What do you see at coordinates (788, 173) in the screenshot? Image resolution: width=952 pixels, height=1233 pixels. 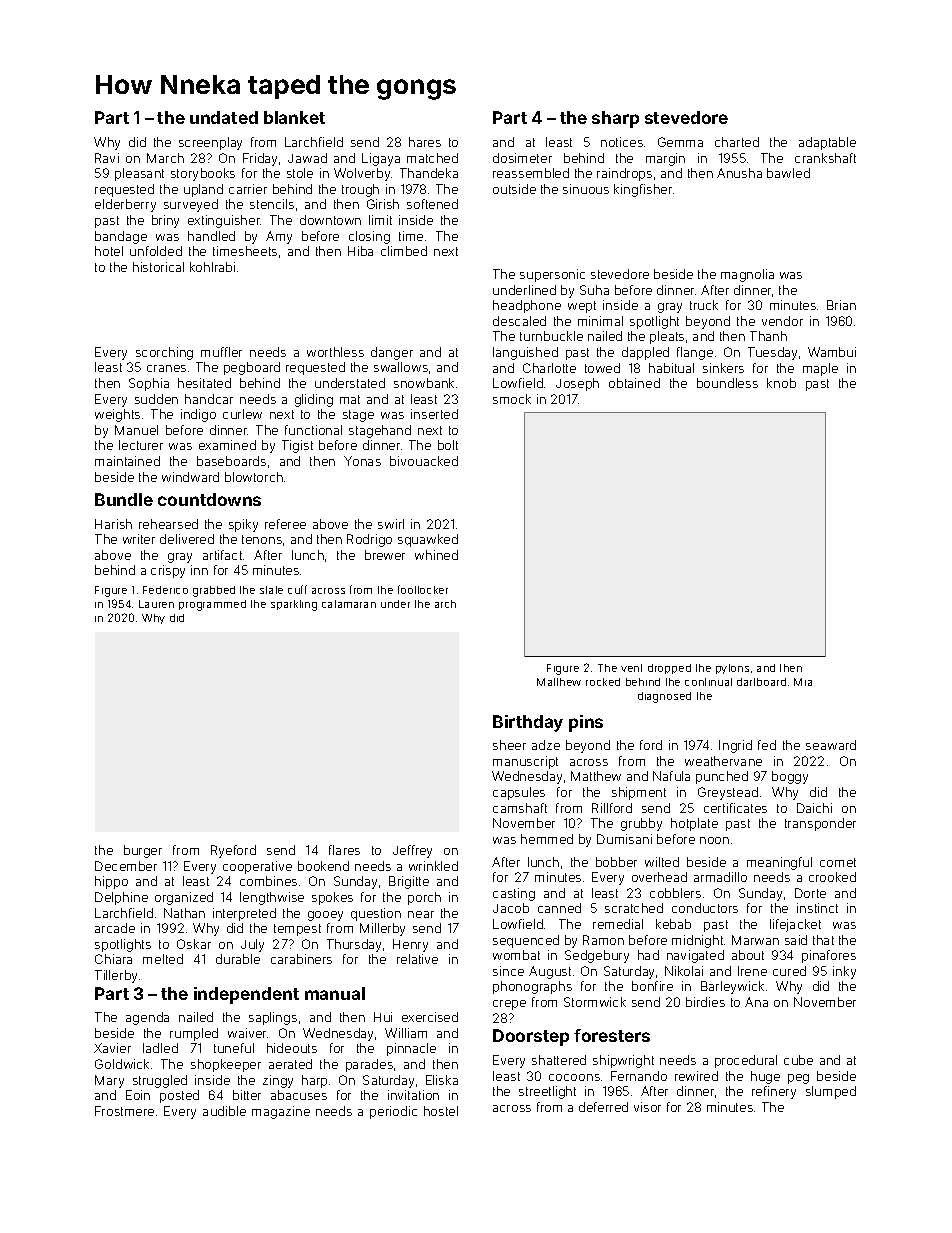 I see `bawled` at bounding box center [788, 173].
